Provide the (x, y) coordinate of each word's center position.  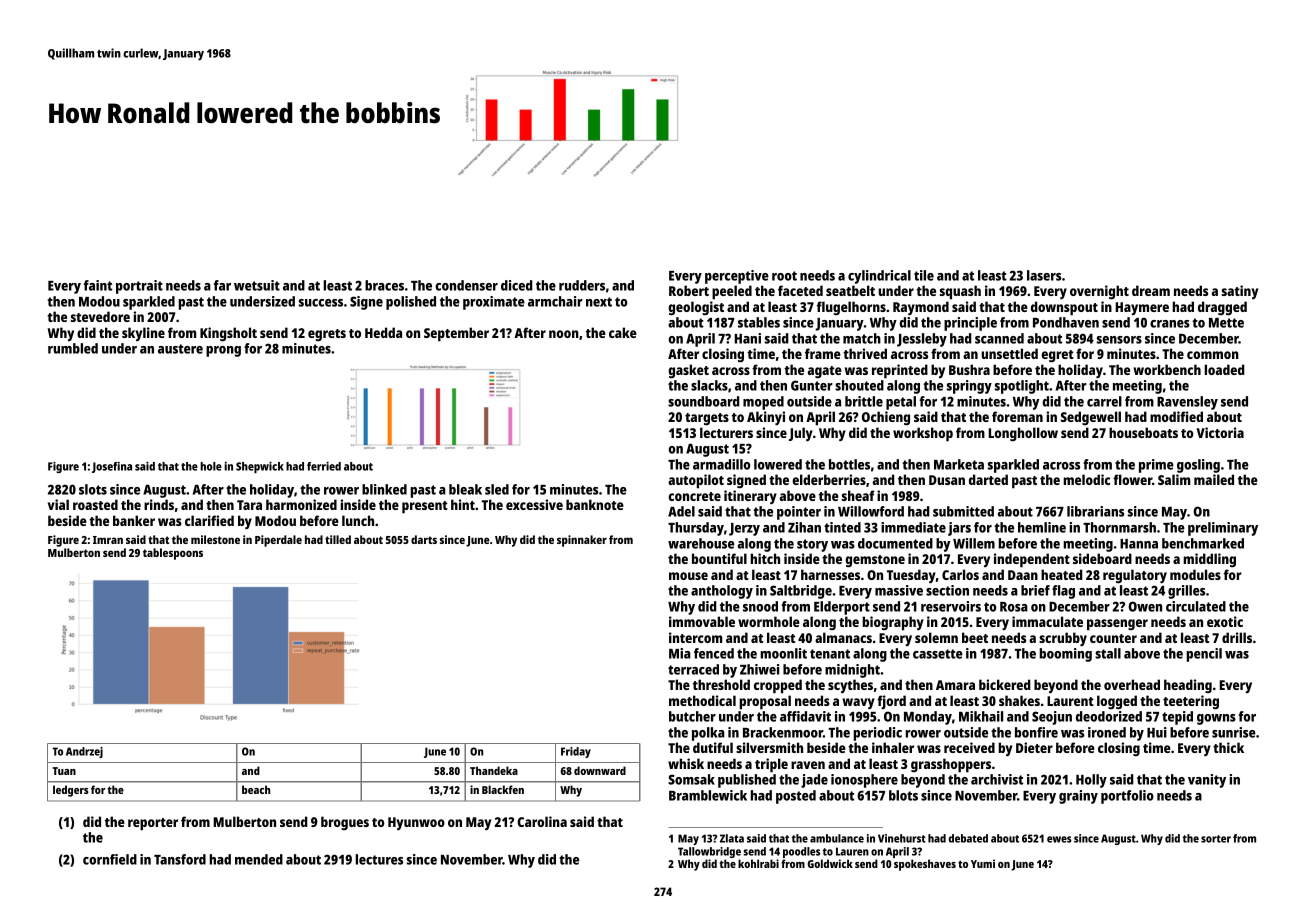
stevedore (100, 316)
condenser (466, 285)
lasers (1044, 275)
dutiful (713, 747)
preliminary (1223, 529)
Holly (1091, 781)
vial (58, 504)
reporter (153, 824)
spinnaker (582, 541)
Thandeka (494, 770)
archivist (997, 779)
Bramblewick (708, 795)
